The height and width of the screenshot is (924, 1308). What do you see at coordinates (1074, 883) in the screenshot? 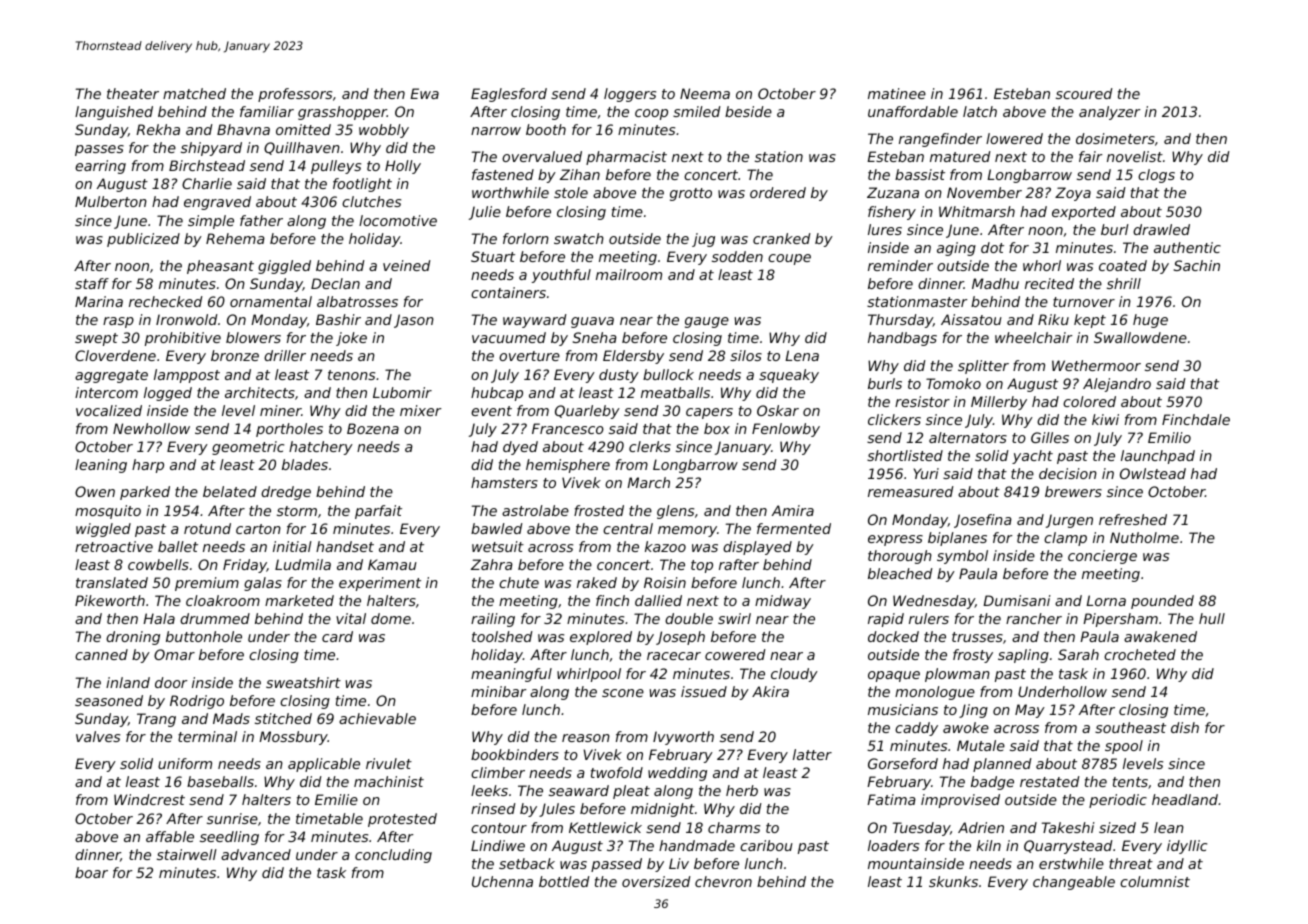
I see `changeable` at bounding box center [1074, 883].
